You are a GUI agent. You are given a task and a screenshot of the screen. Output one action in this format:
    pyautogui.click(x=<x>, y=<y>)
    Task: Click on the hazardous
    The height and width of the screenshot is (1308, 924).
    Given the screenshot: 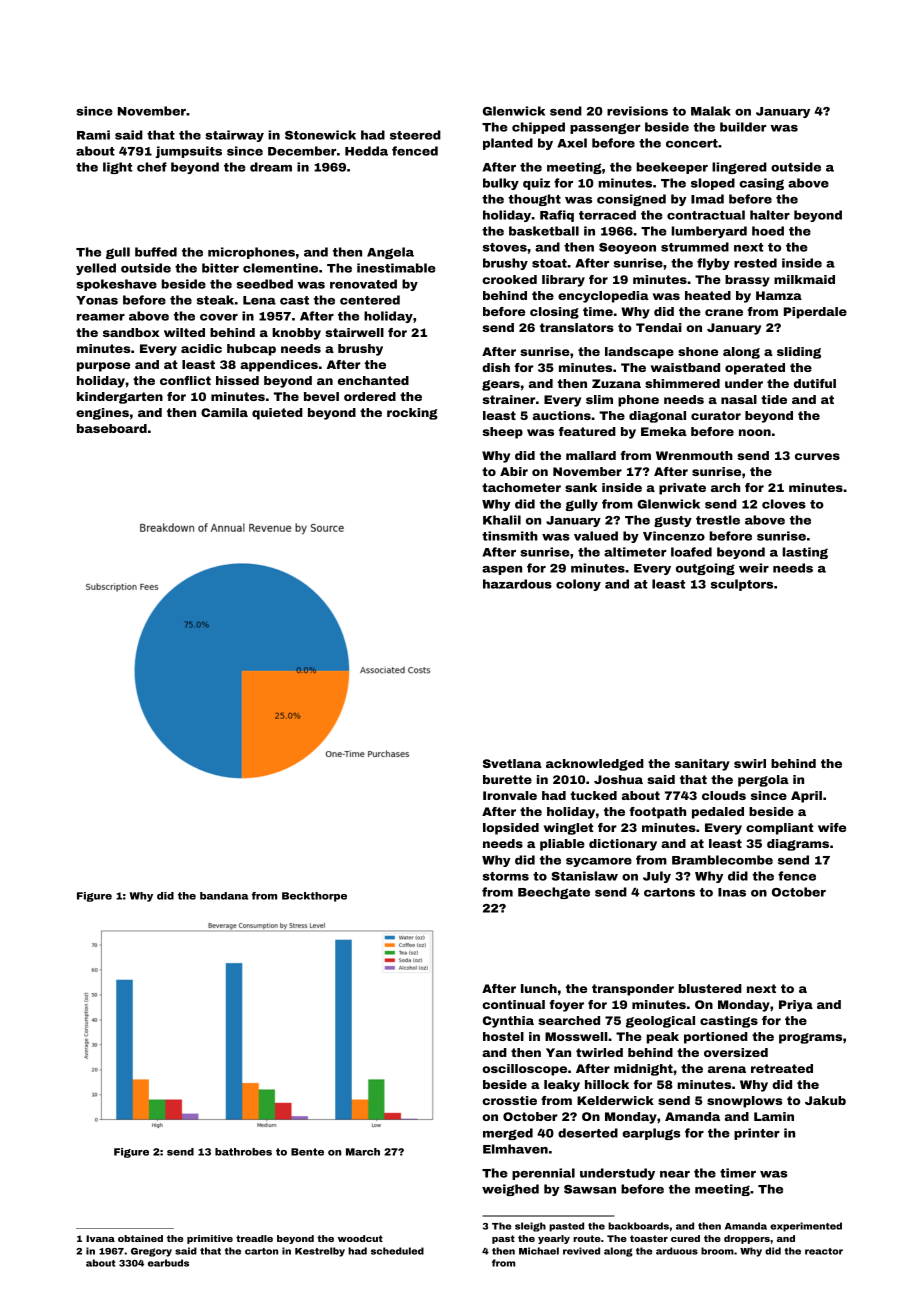 What is the action you would take?
    pyautogui.click(x=517, y=584)
